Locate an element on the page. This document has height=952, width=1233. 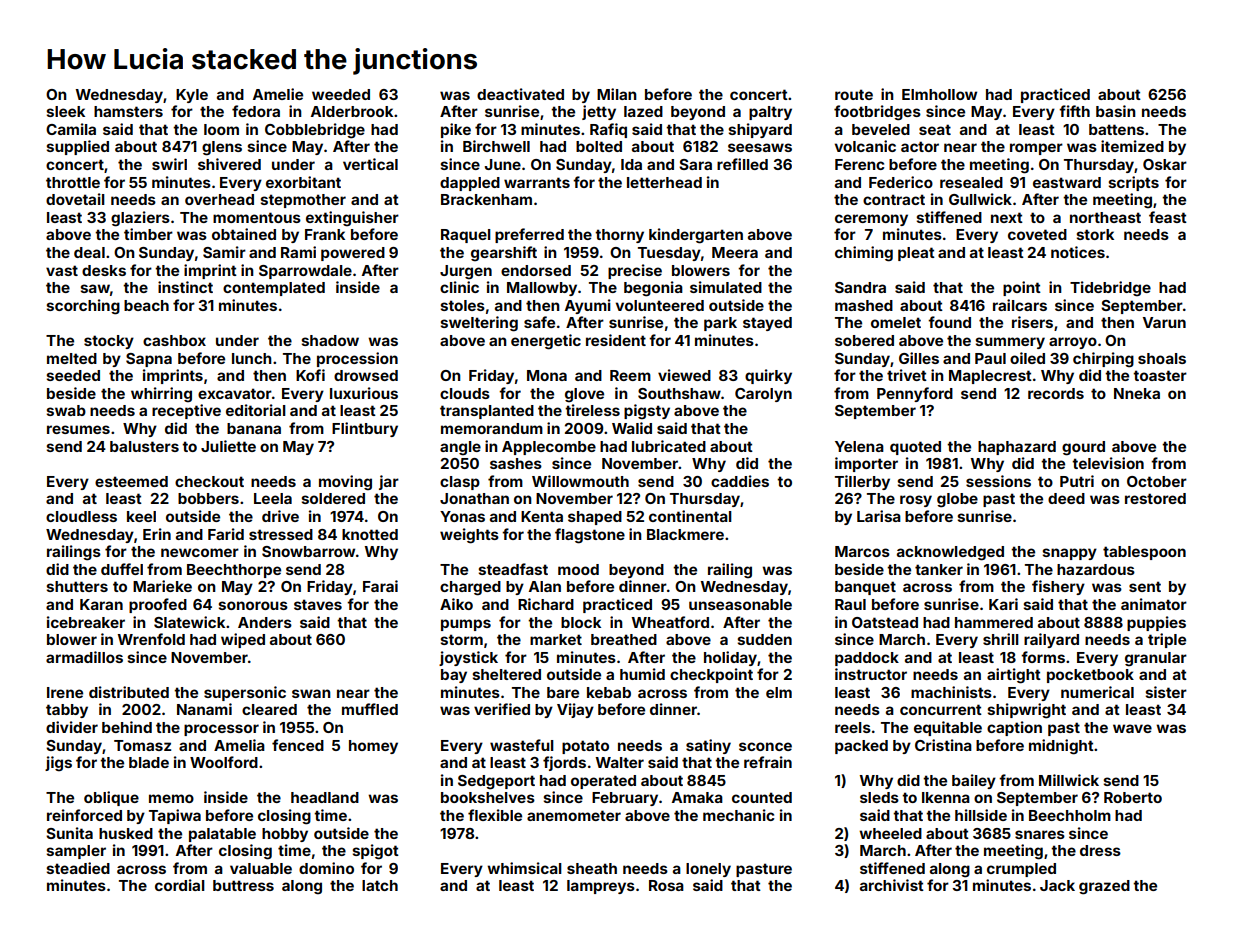
warrants is located at coordinates (537, 182).
